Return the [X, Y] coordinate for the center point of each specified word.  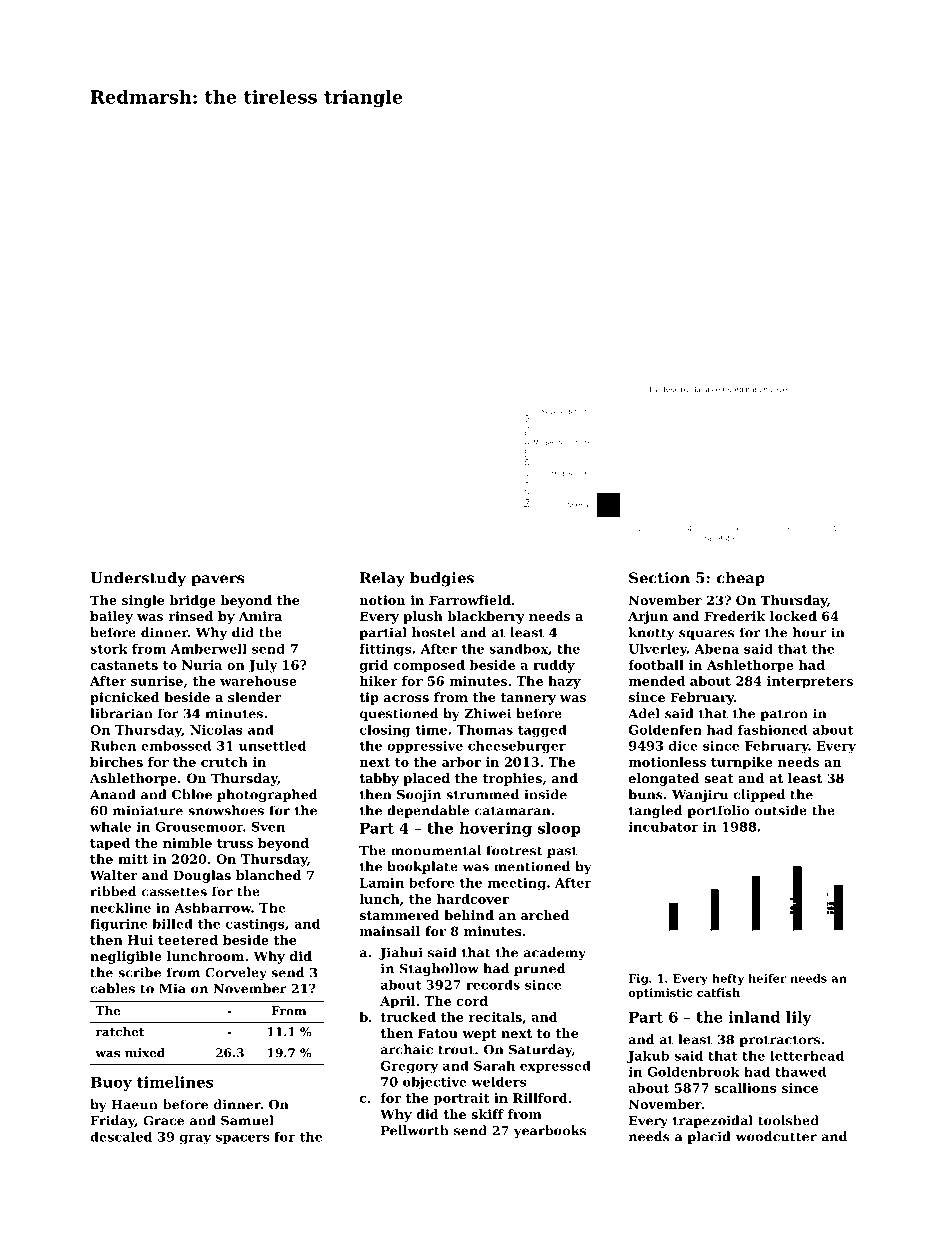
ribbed [113, 891]
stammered [400, 915]
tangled [655, 811]
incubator [663, 826]
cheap [741, 579]
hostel [433, 632]
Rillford [540, 1098]
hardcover [473, 899]
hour [810, 632]
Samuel [247, 1120]
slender [254, 697]
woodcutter [776, 1136]
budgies [442, 579]
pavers [217, 581]
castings [255, 925]
